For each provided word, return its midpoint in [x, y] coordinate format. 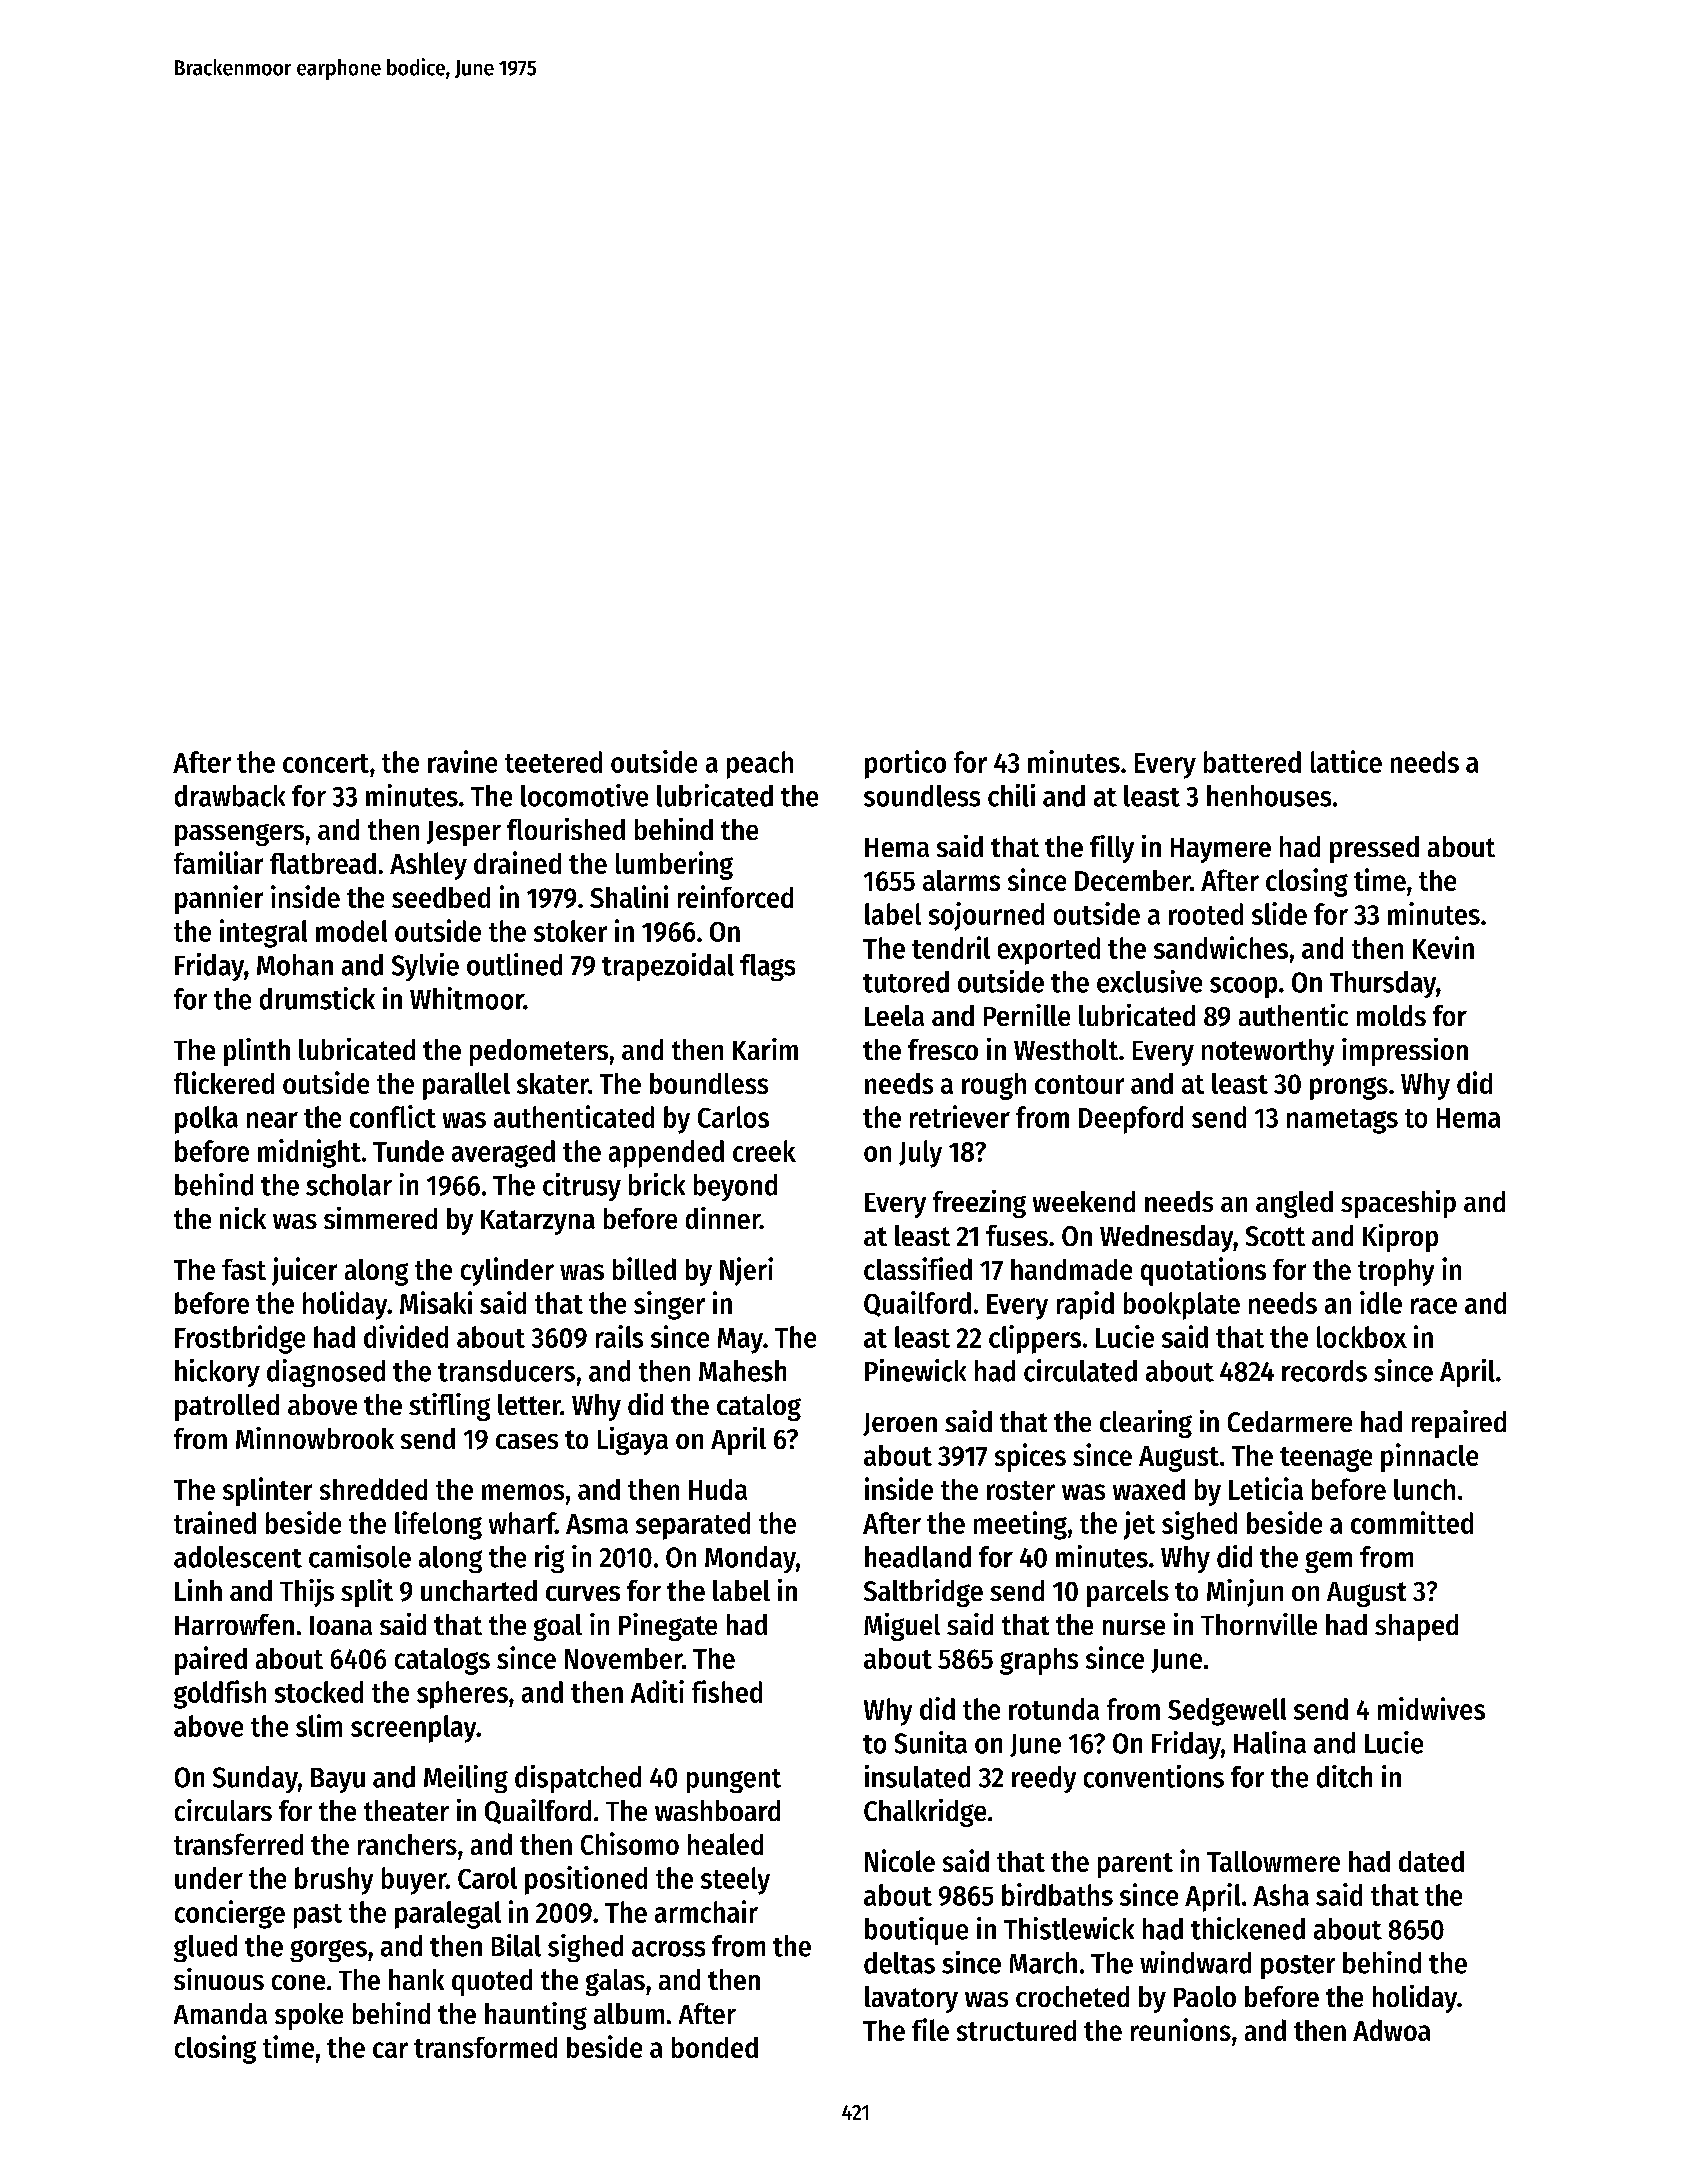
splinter [267, 1491]
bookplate [1182, 1306]
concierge [230, 1914]
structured [1016, 2030]
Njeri [746, 1271]
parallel [466, 1086]
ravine [462, 761]
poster [1298, 1967]
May [740, 1341]
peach [760, 765]
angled [1294, 1204]
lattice [1346, 761]
